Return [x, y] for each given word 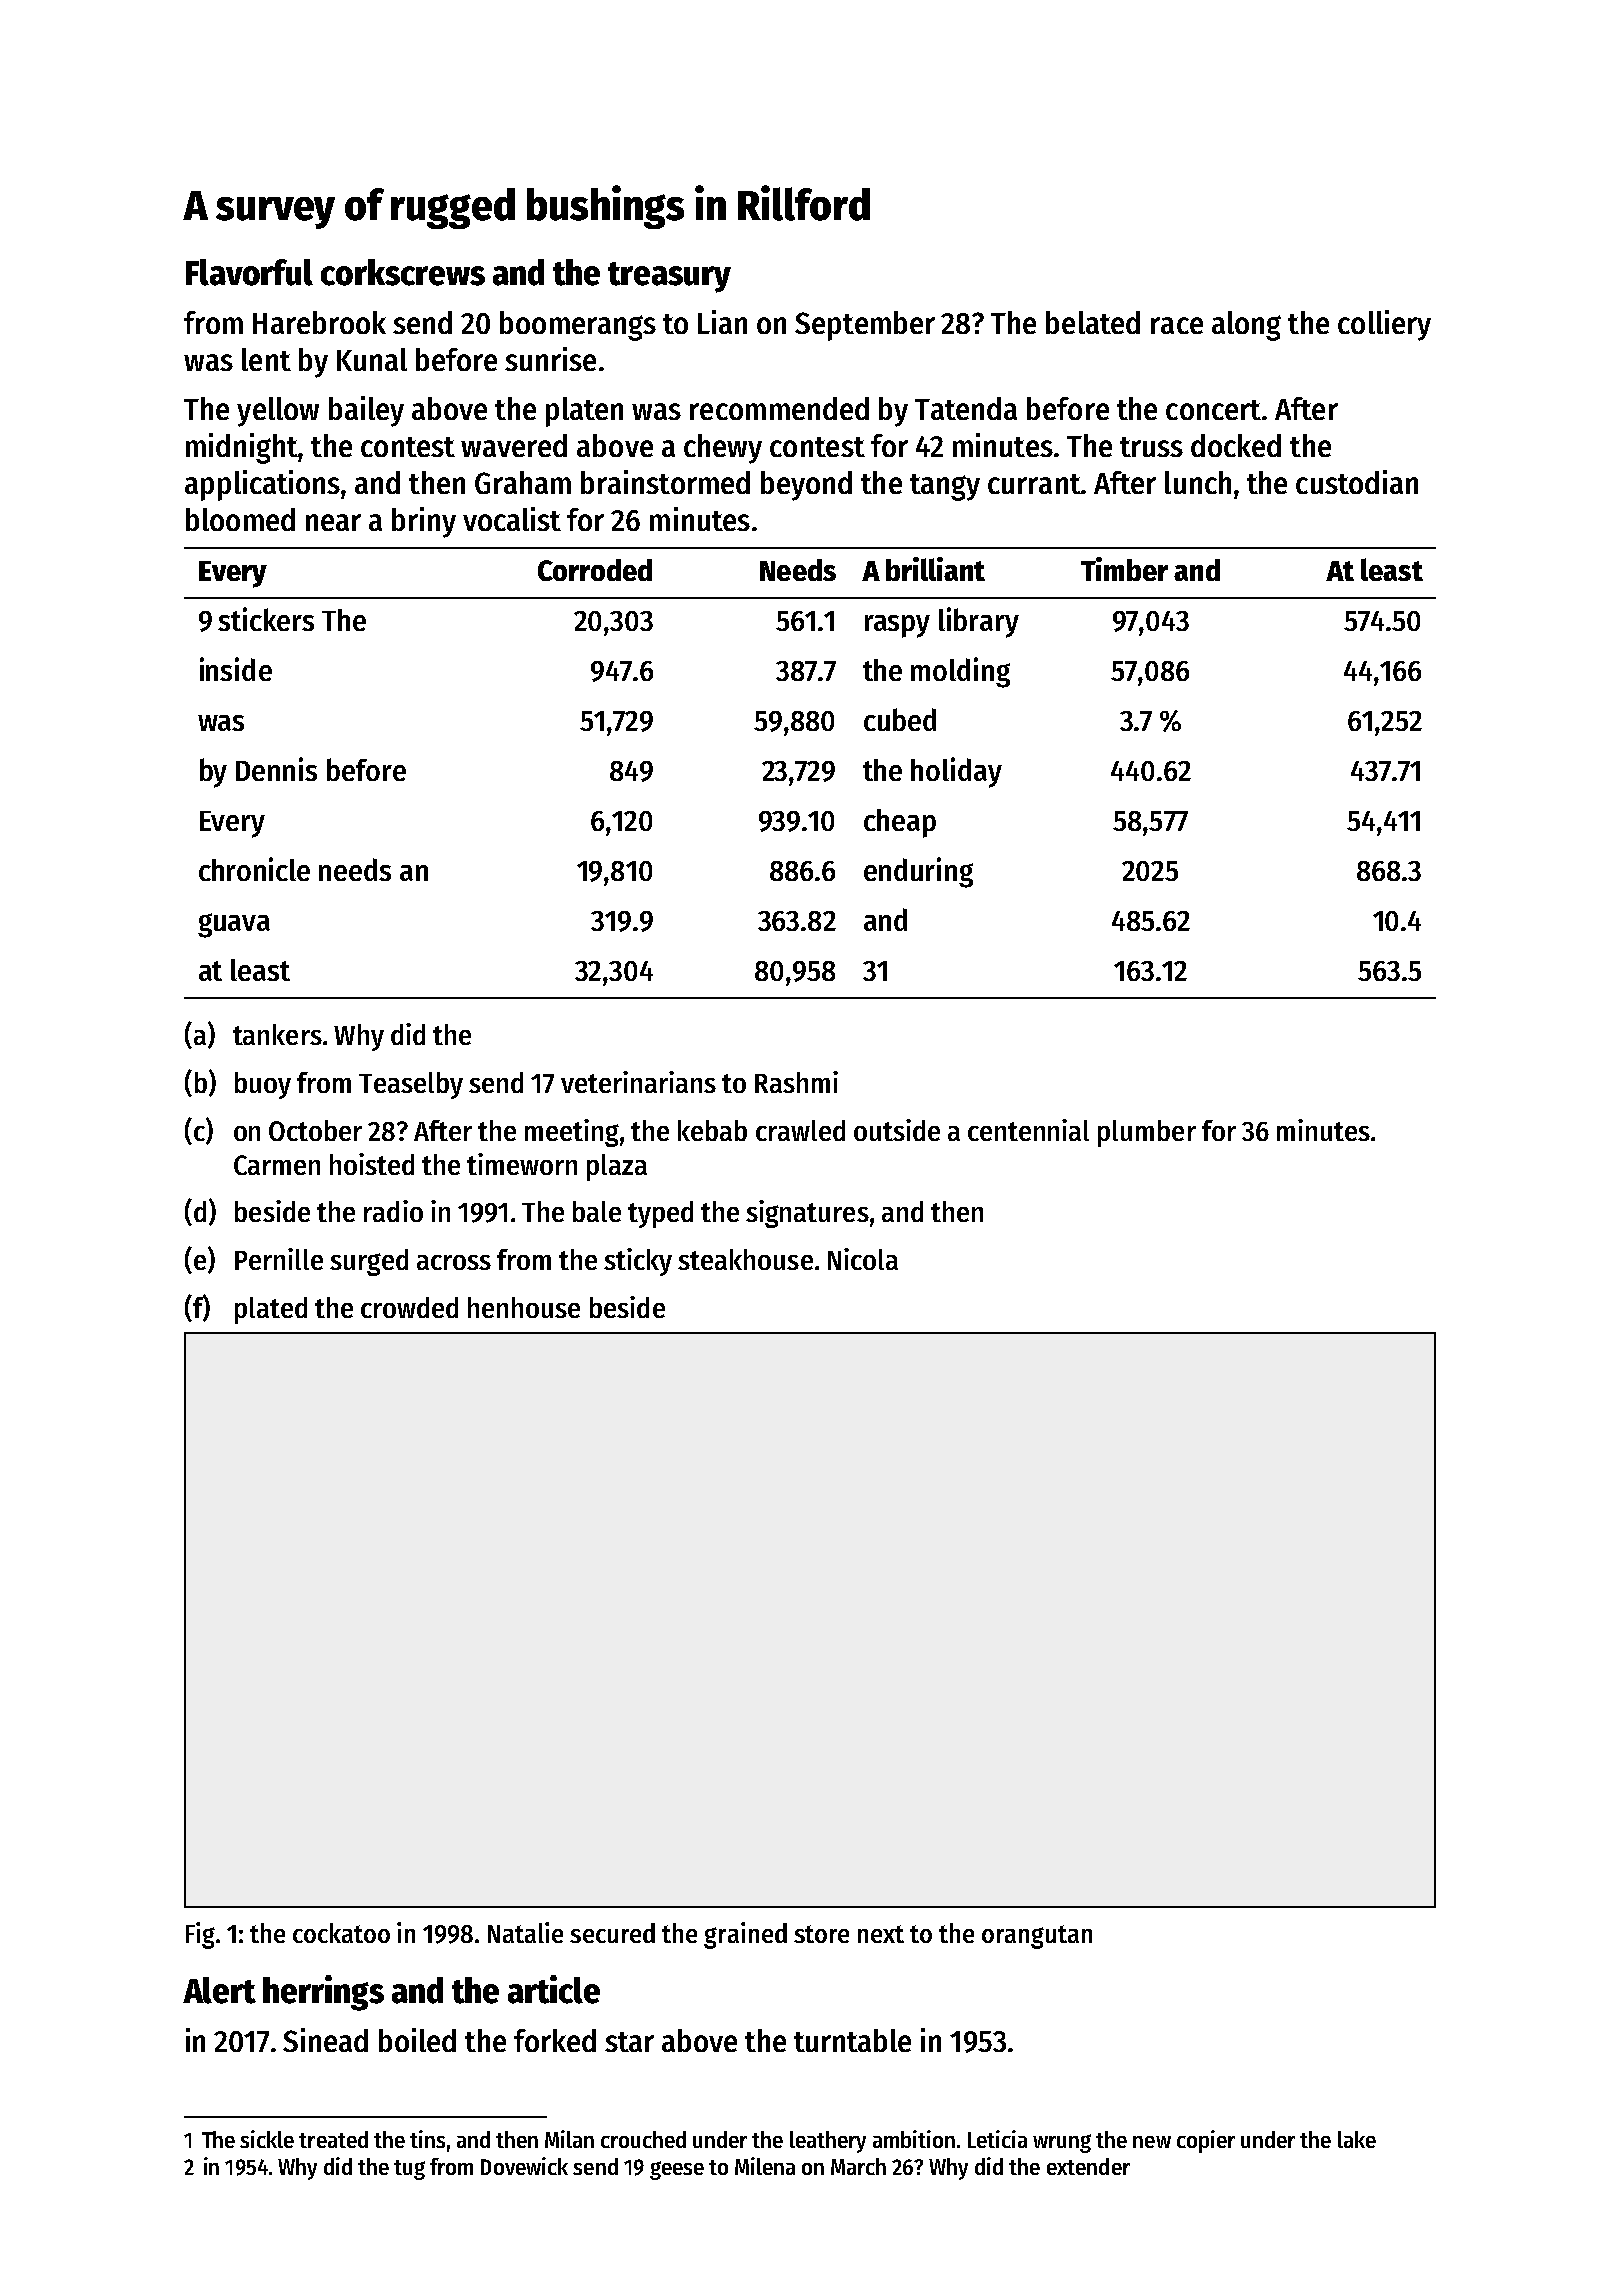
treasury [669, 277]
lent [266, 359]
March [858, 2166]
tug [409, 2170]
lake [1357, 2139]
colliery [1384, 325]
